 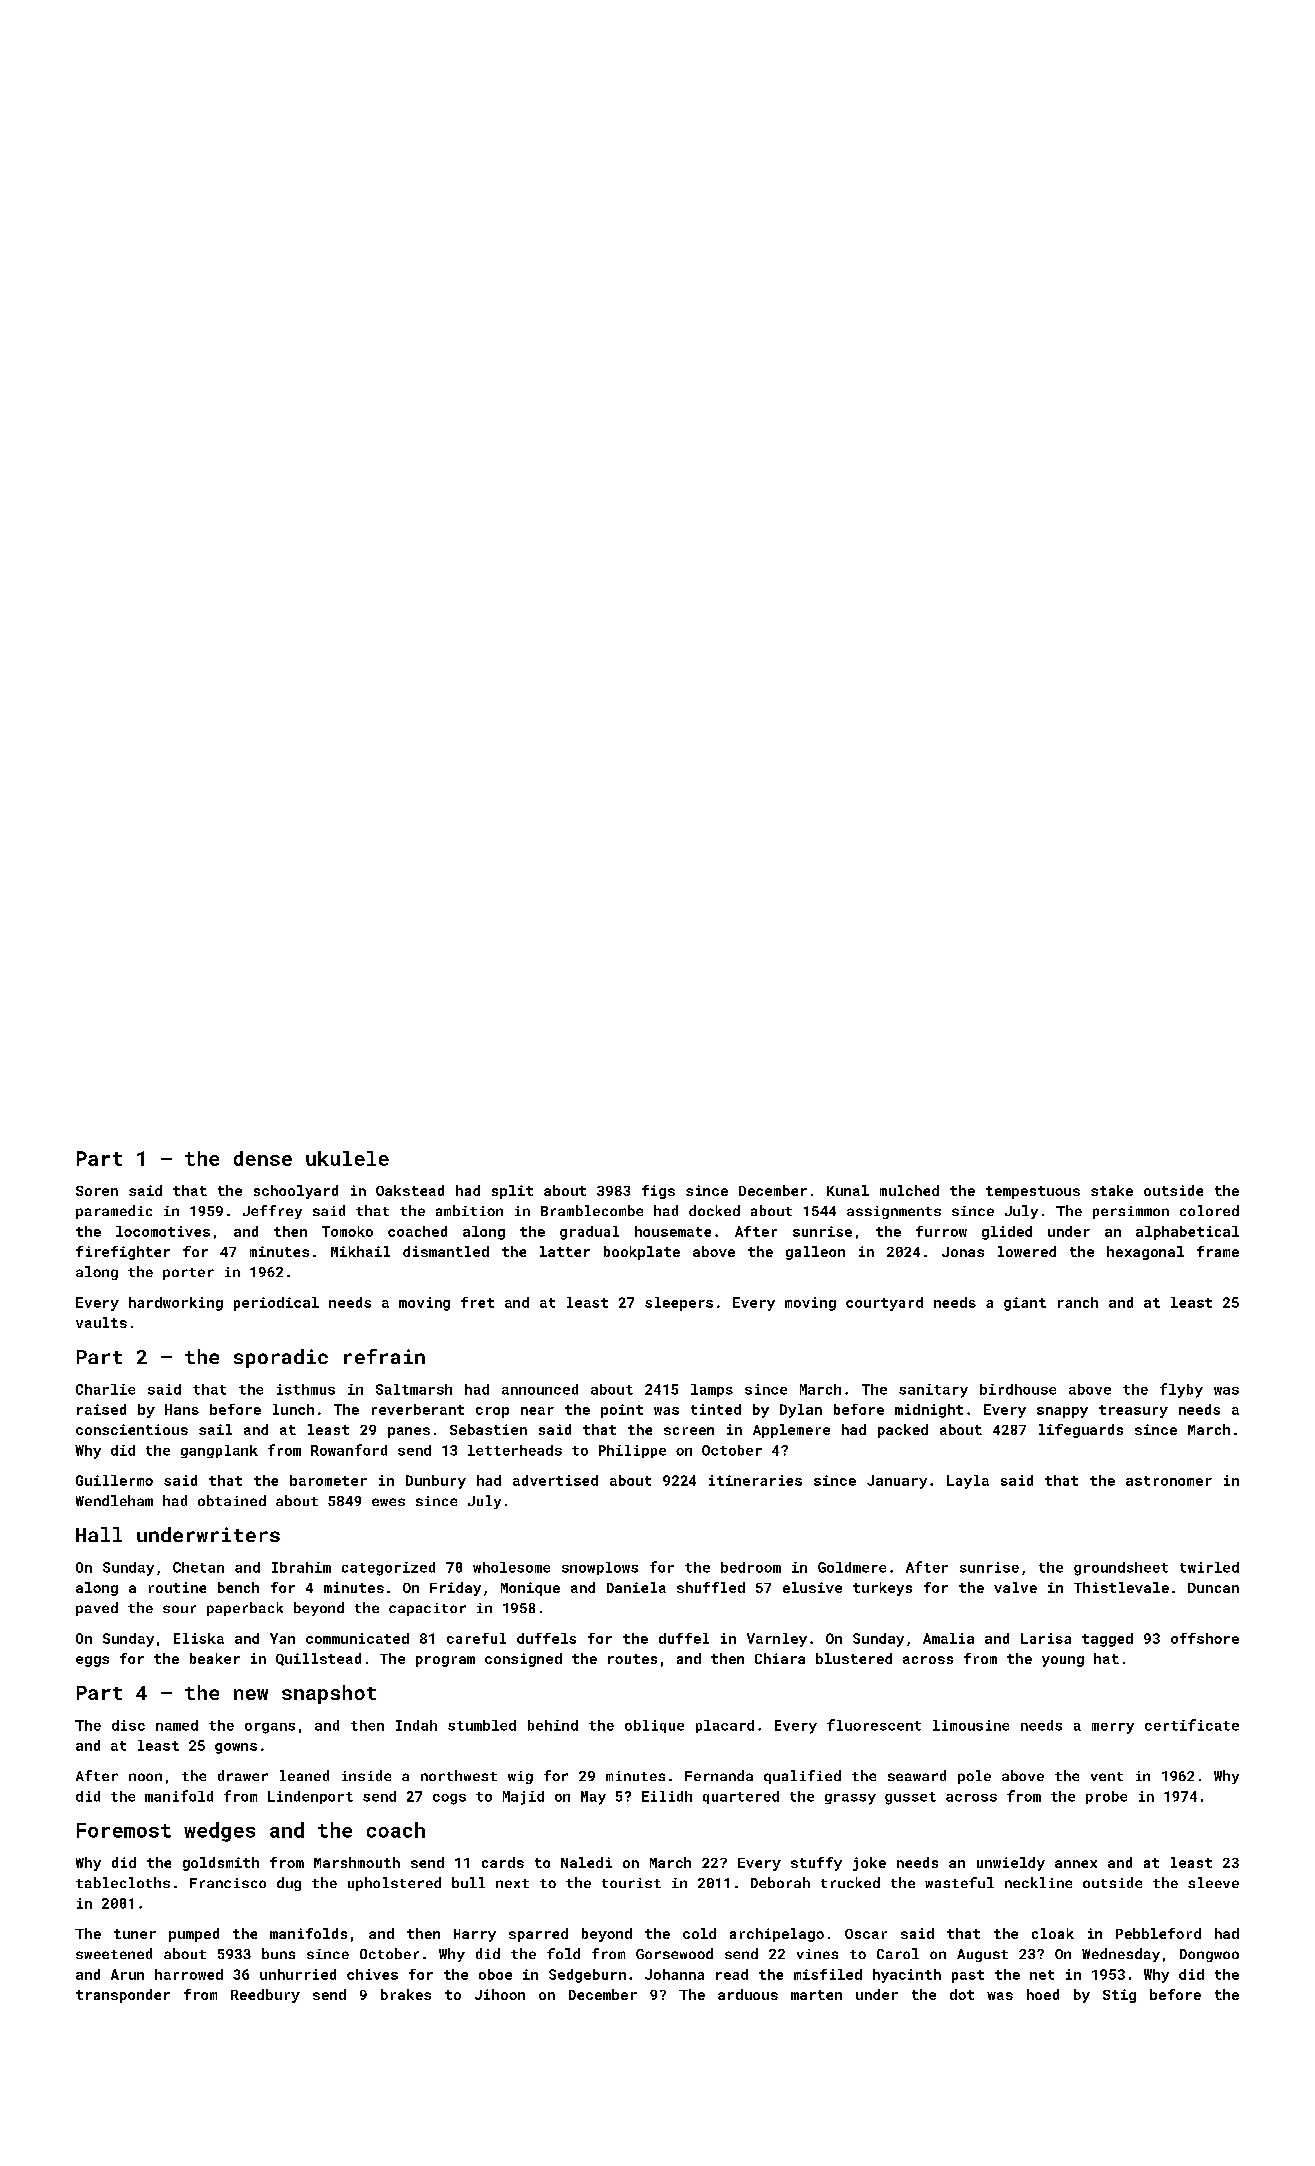 What do you see at coordinates (263, 1158) in the screenshot?
I see `dense` at bounding box center [263, 1158].
